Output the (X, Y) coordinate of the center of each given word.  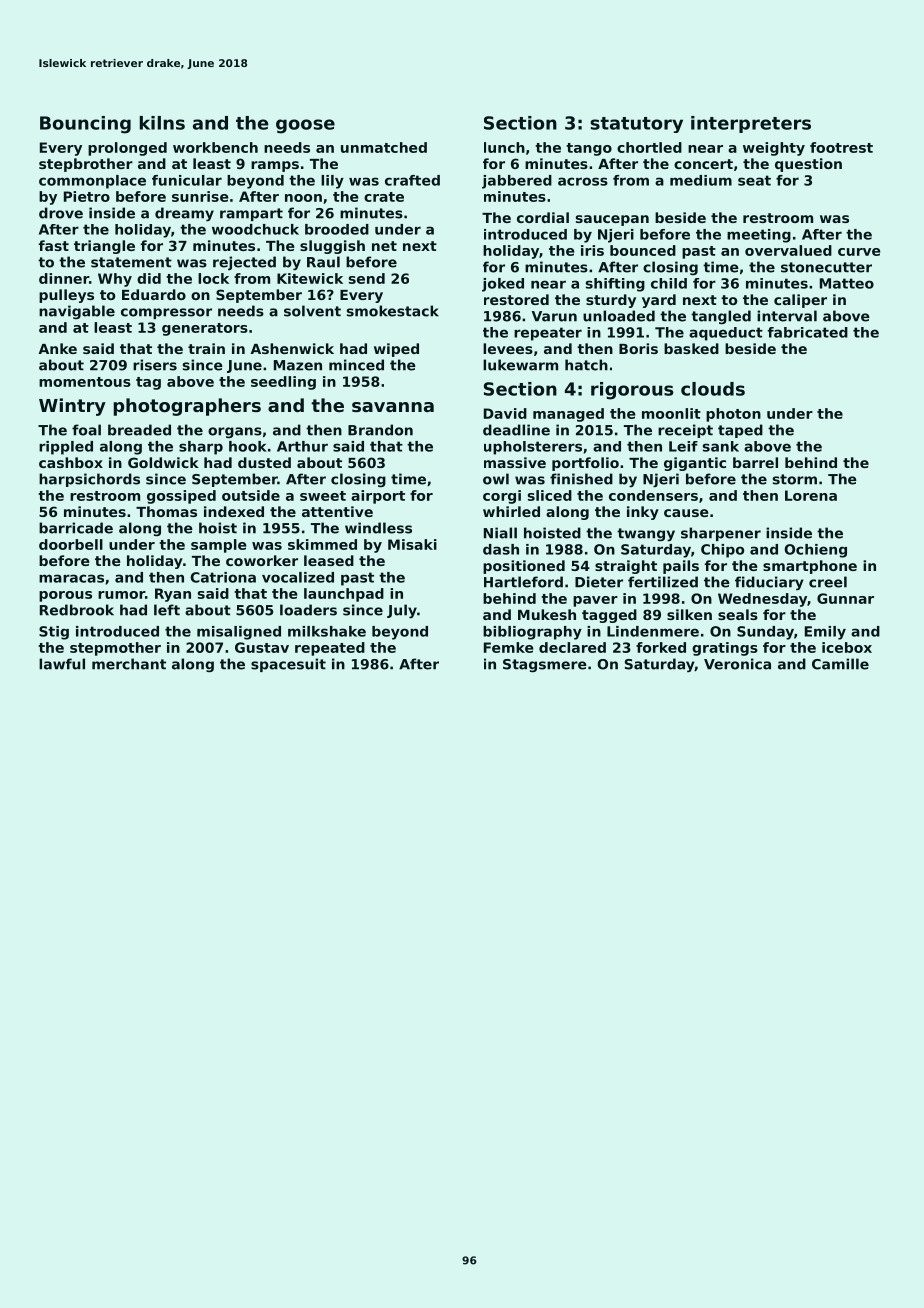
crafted (412, 180)
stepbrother (86, 165)
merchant (129, 664)
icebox (847, 647)
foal (86, 430)
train (206, 348)
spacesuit (288, 665)
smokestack (393, 311)
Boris (638, 348)
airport (378, 497)
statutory (636, 125)
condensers (653, 495)
